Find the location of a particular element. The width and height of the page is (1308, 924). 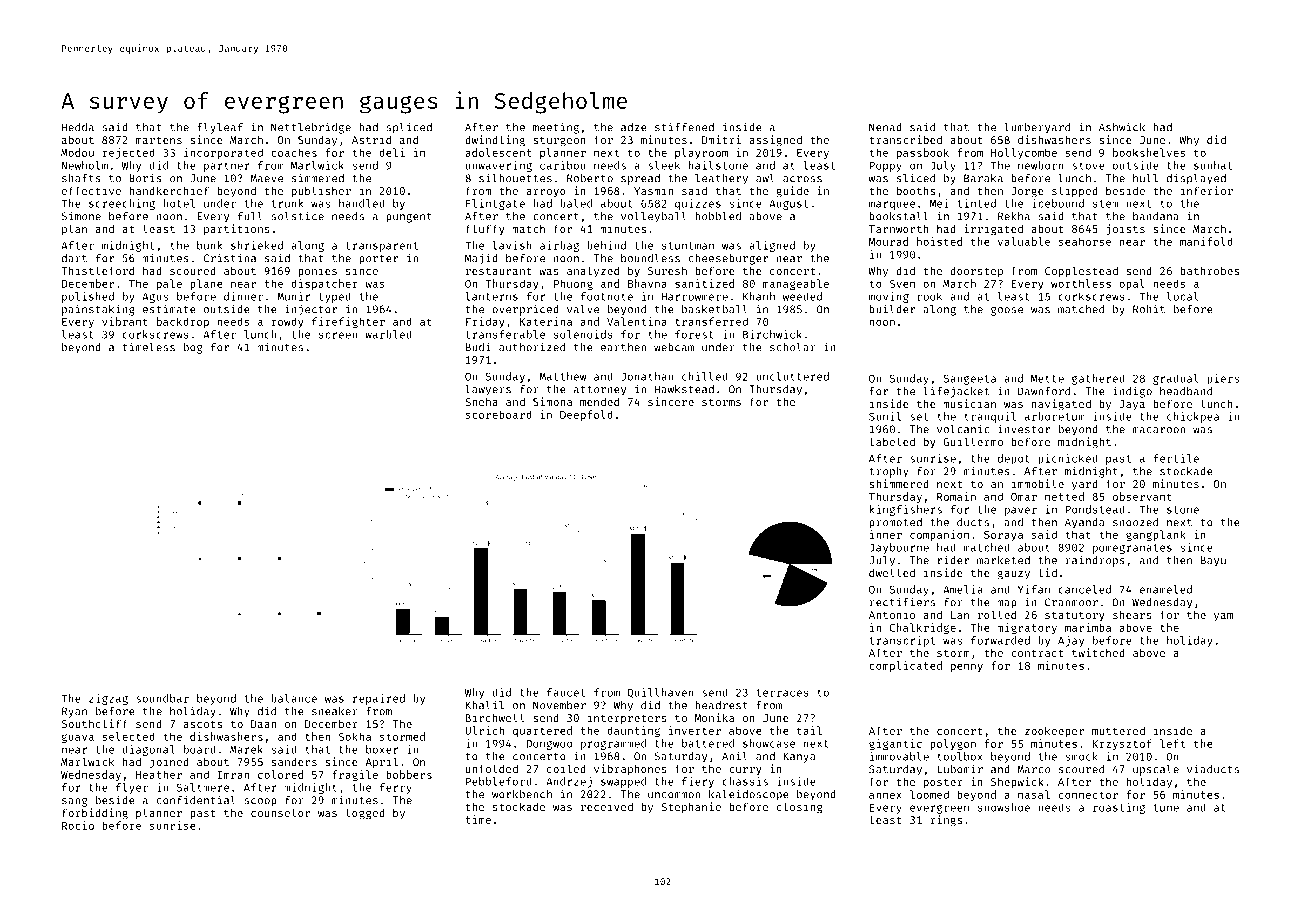

Nettlebridge is located at coordinates (311, 128).
